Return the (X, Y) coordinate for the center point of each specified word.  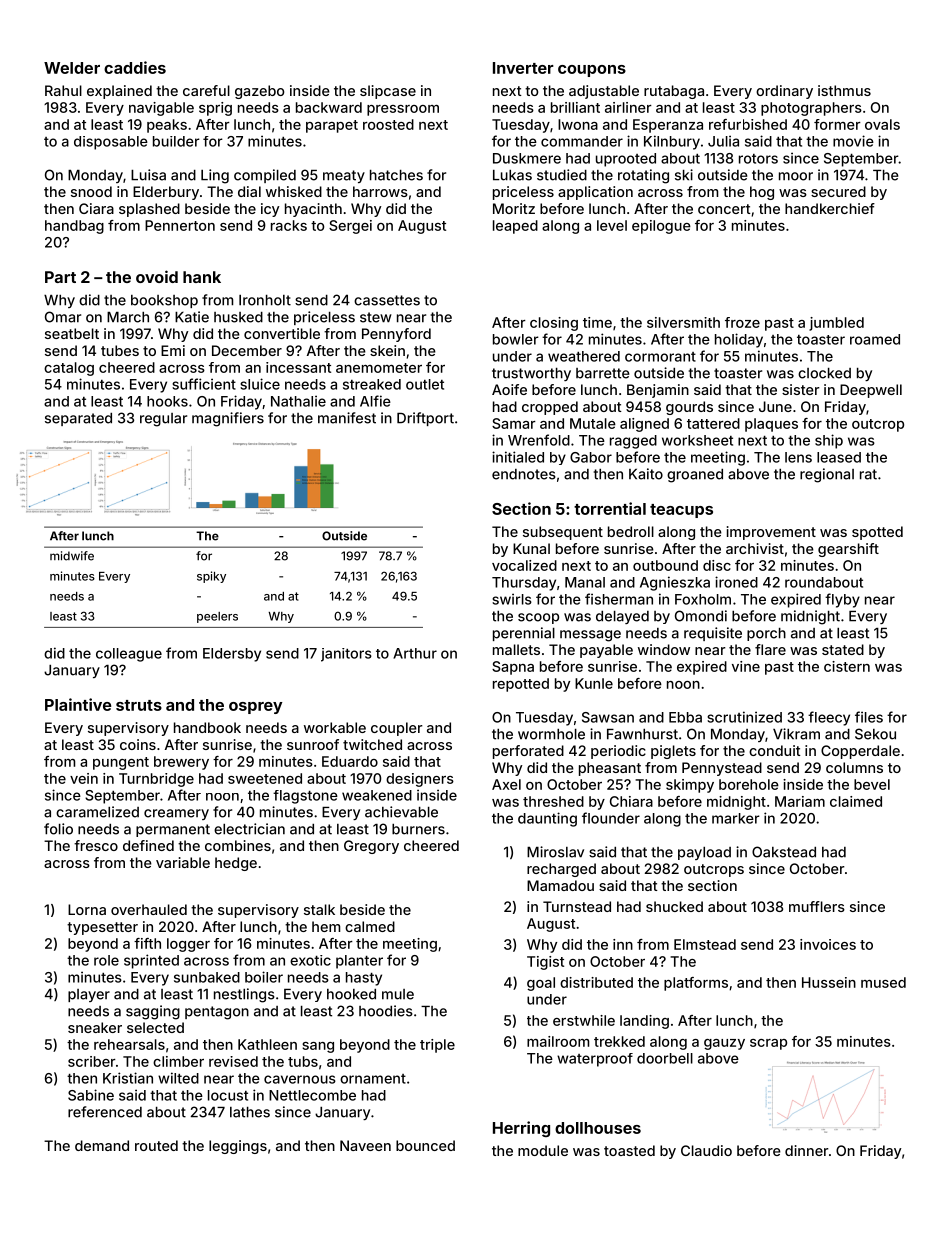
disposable (111, 143)
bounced (425, 1145)
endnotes (524, 474)
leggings (238, 1147)
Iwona (578, 124)
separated (78, 419)
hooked (351, 994)
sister (801, 389)
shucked (674, 906)
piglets (673, 752)
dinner (807, 1150)
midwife (72, 556)
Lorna (87, 909)
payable (606, 651)
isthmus (844, 90)
